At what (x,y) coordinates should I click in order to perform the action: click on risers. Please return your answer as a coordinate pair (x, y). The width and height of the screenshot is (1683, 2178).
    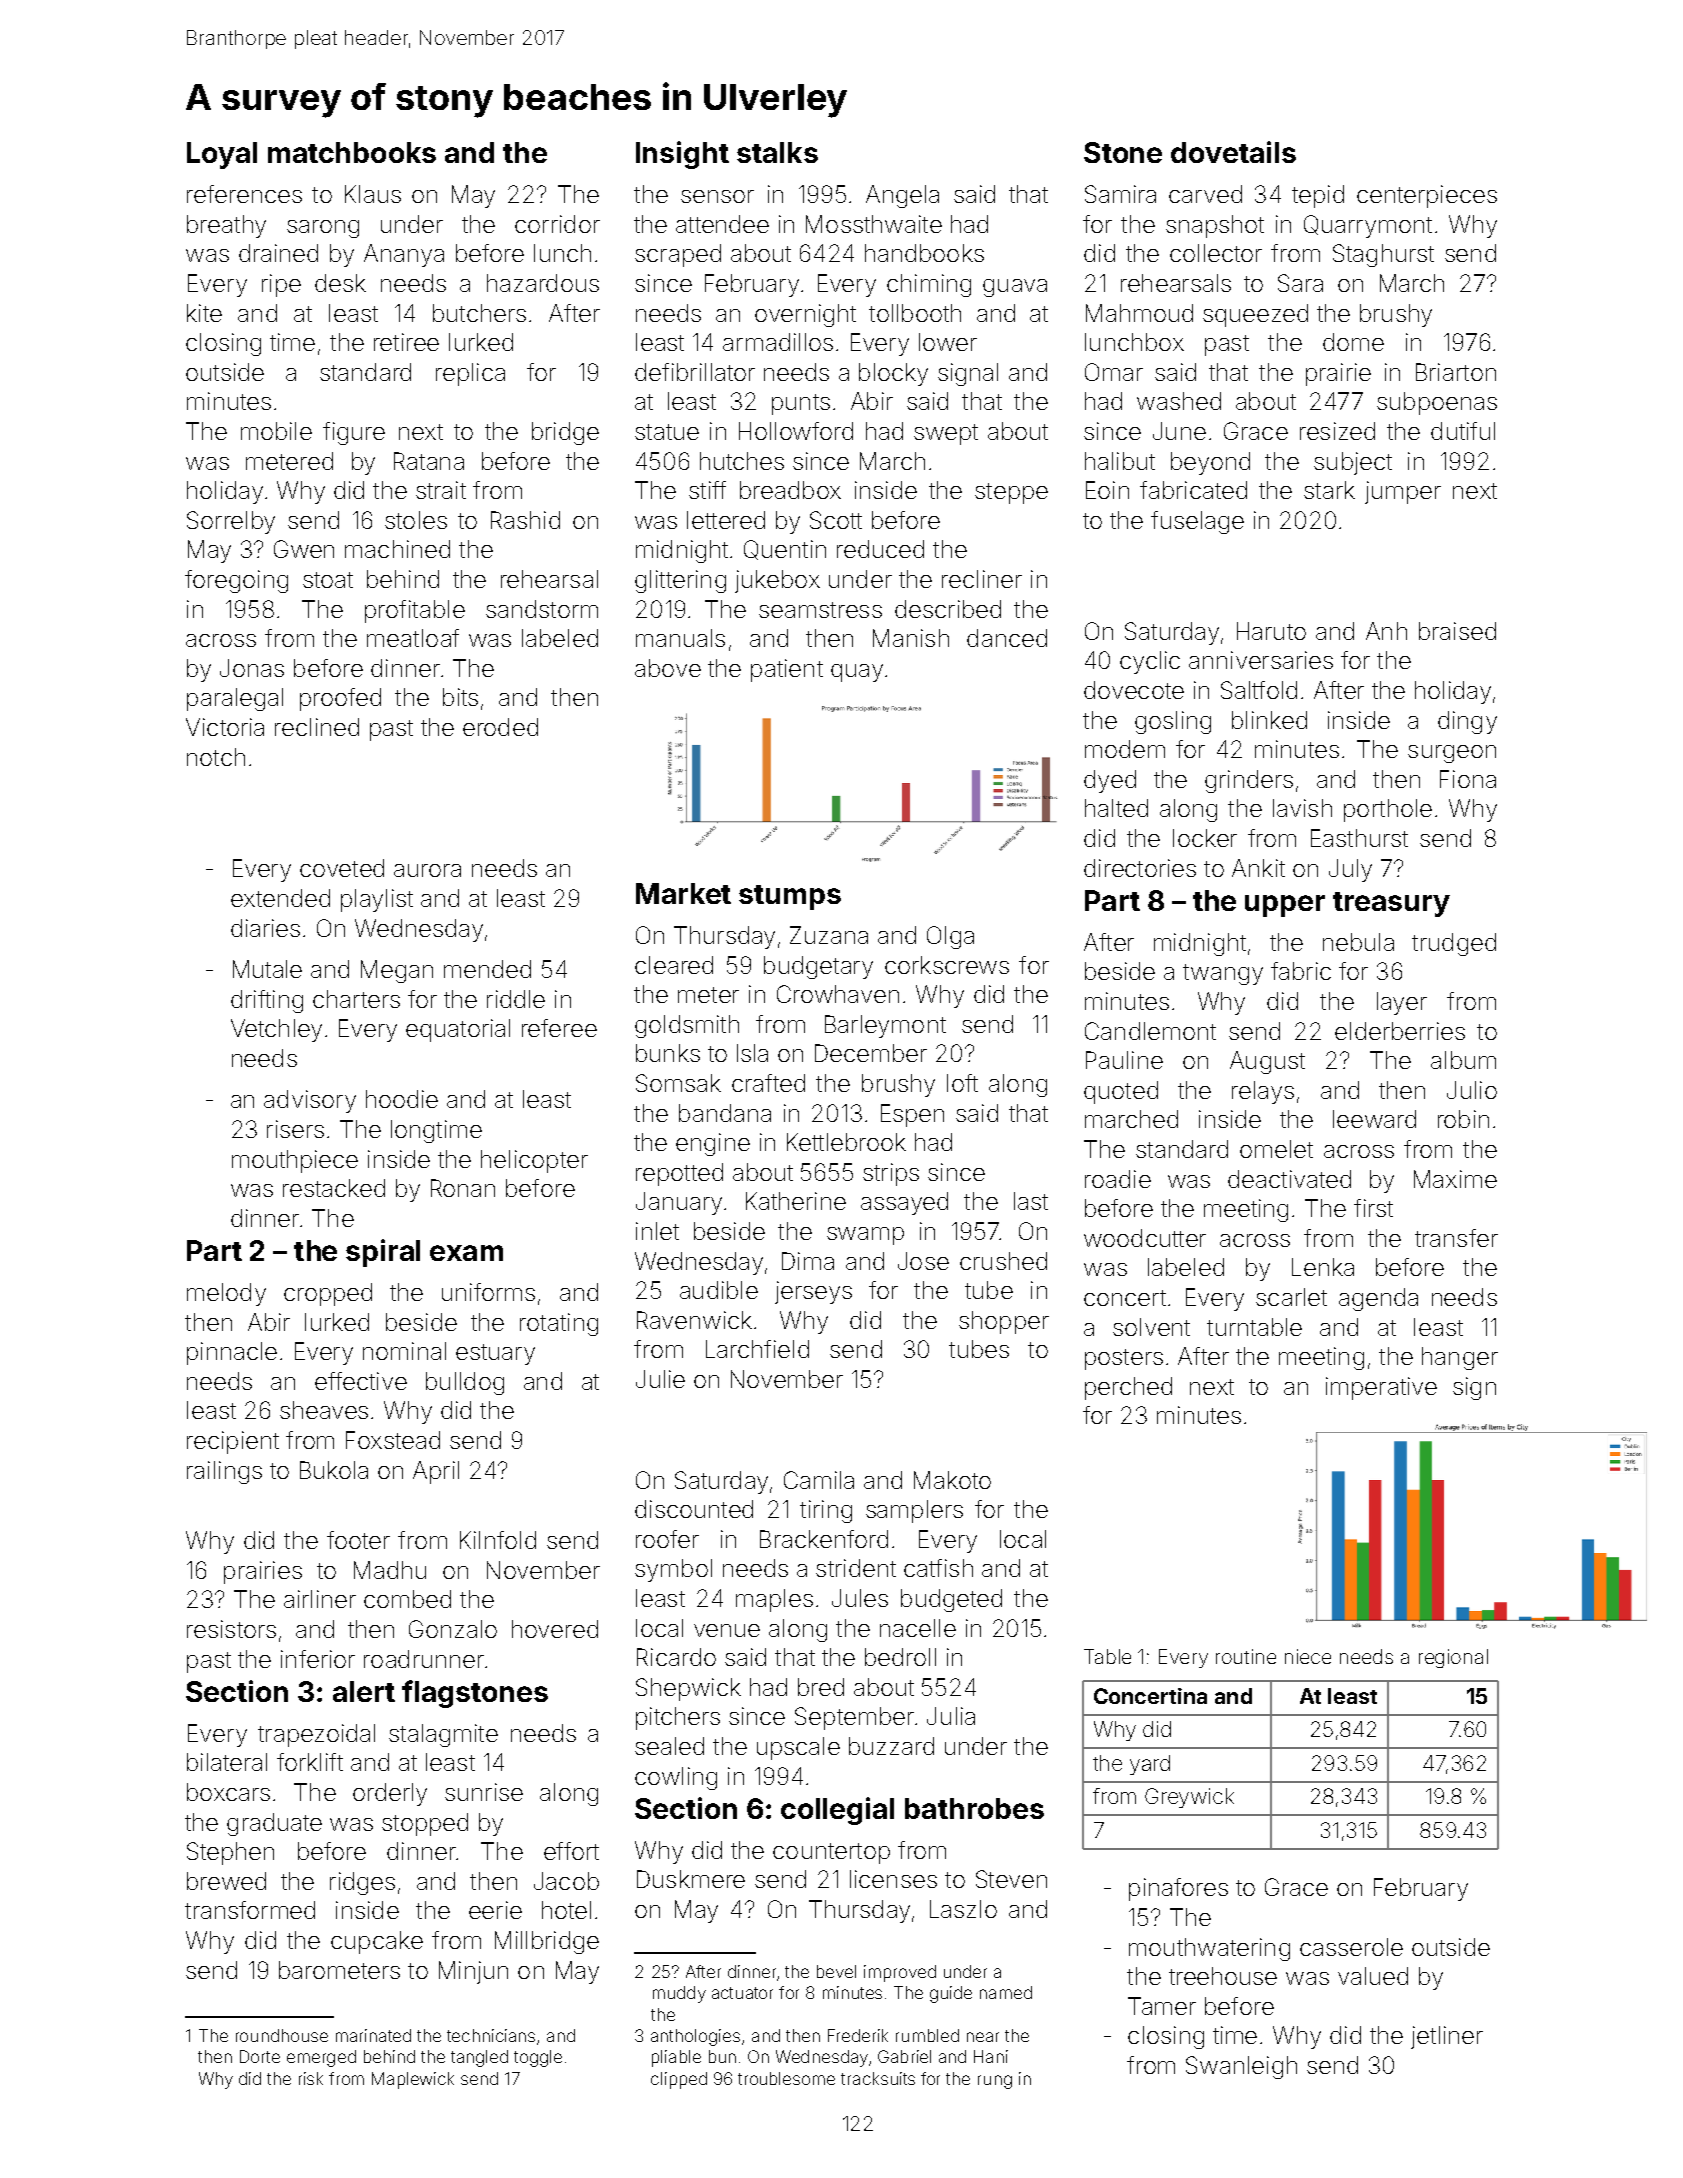
    Looking at the image, I should click on (295, 1129).
